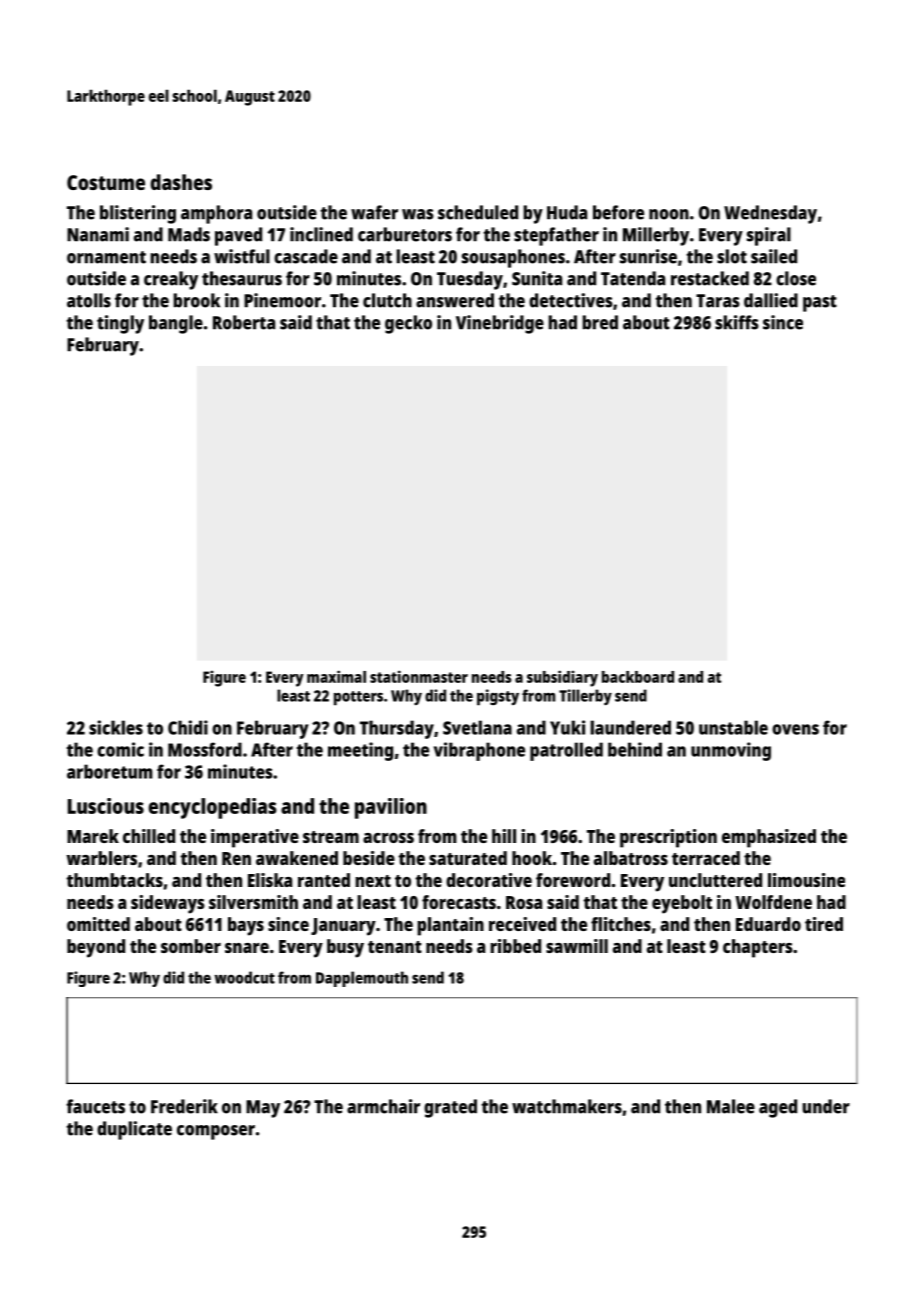  I want to click on Vinebridge, so click(500, 324).
